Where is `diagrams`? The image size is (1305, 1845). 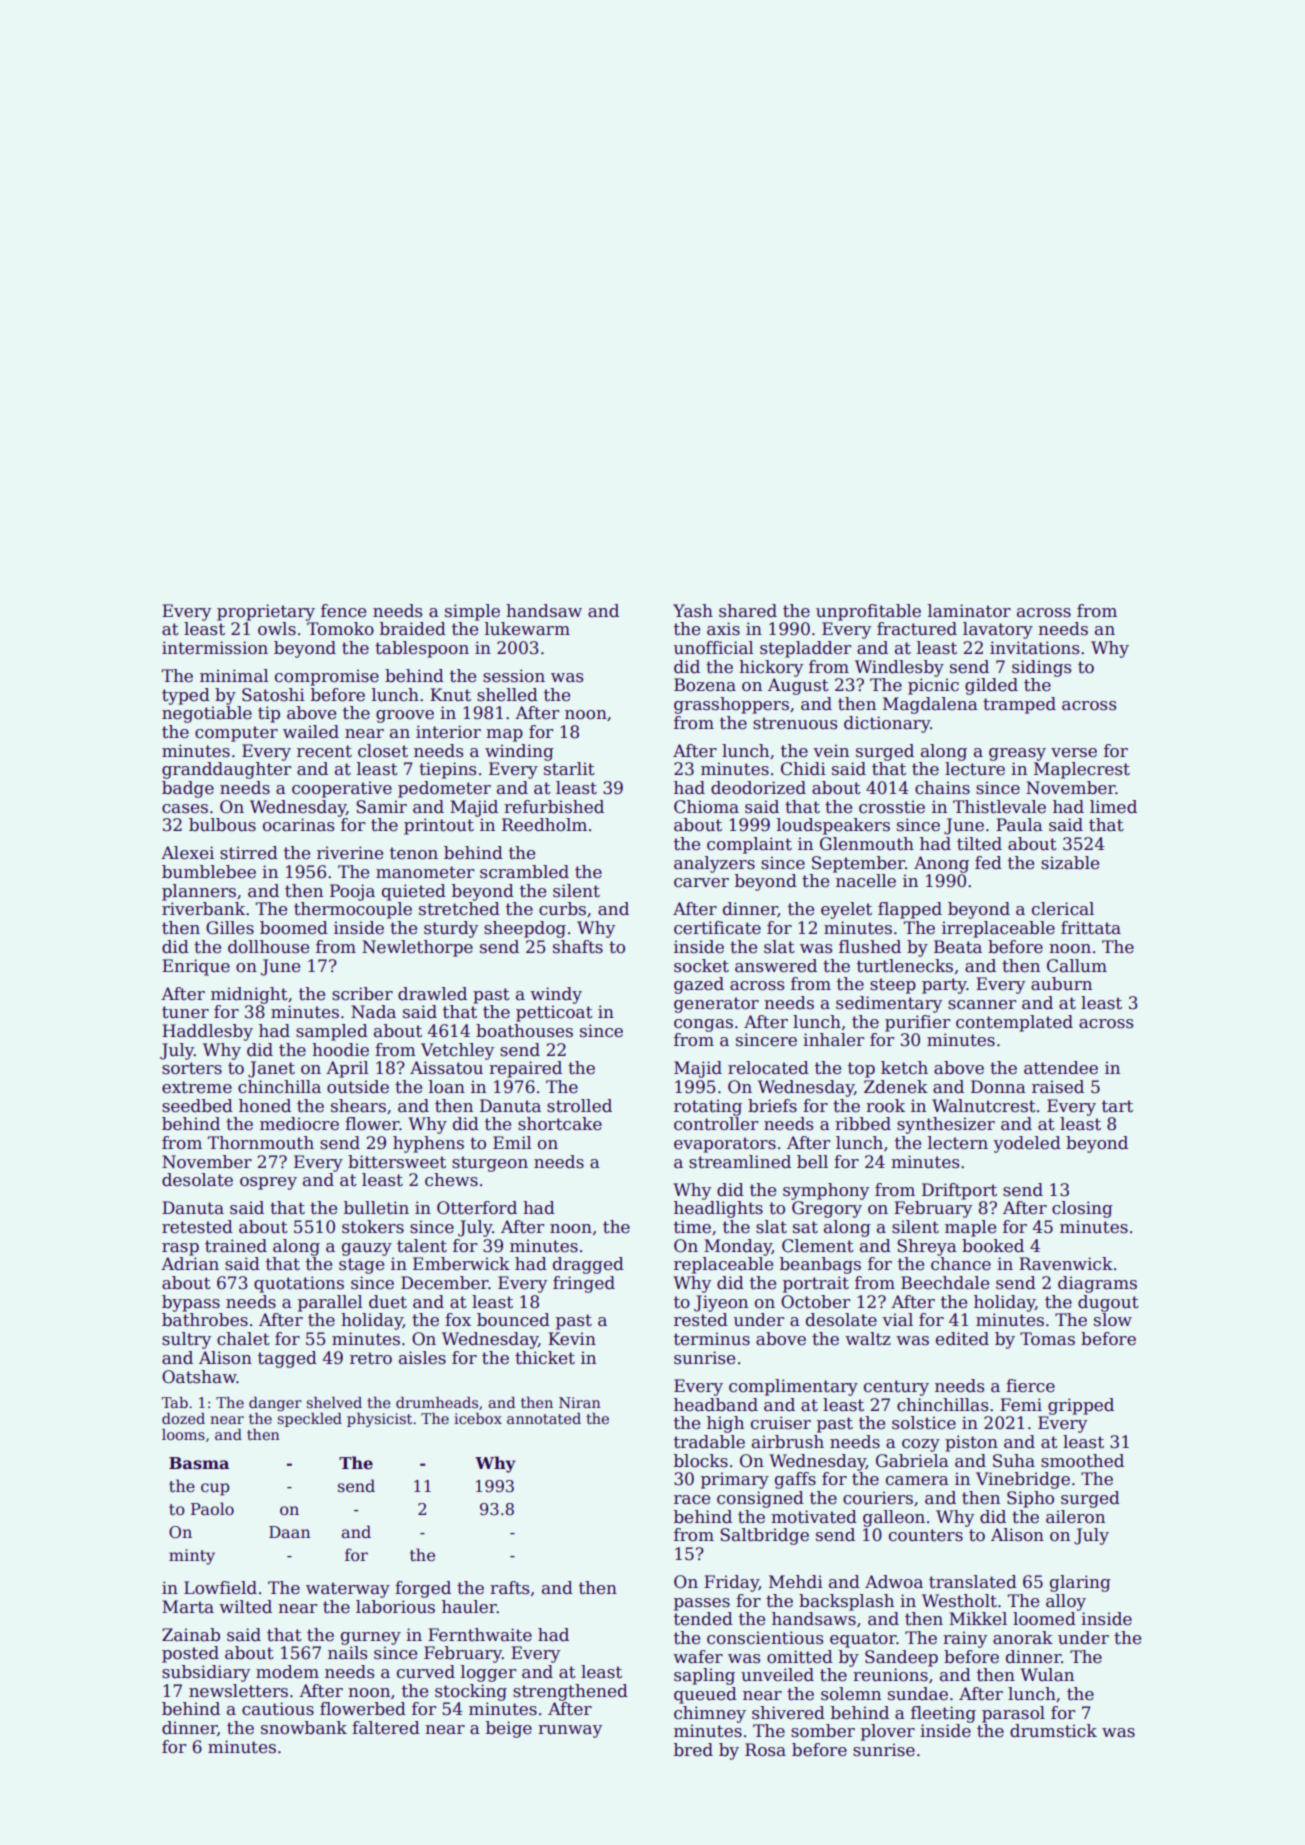 diagrams is located at coordinates (1097, 1284).
